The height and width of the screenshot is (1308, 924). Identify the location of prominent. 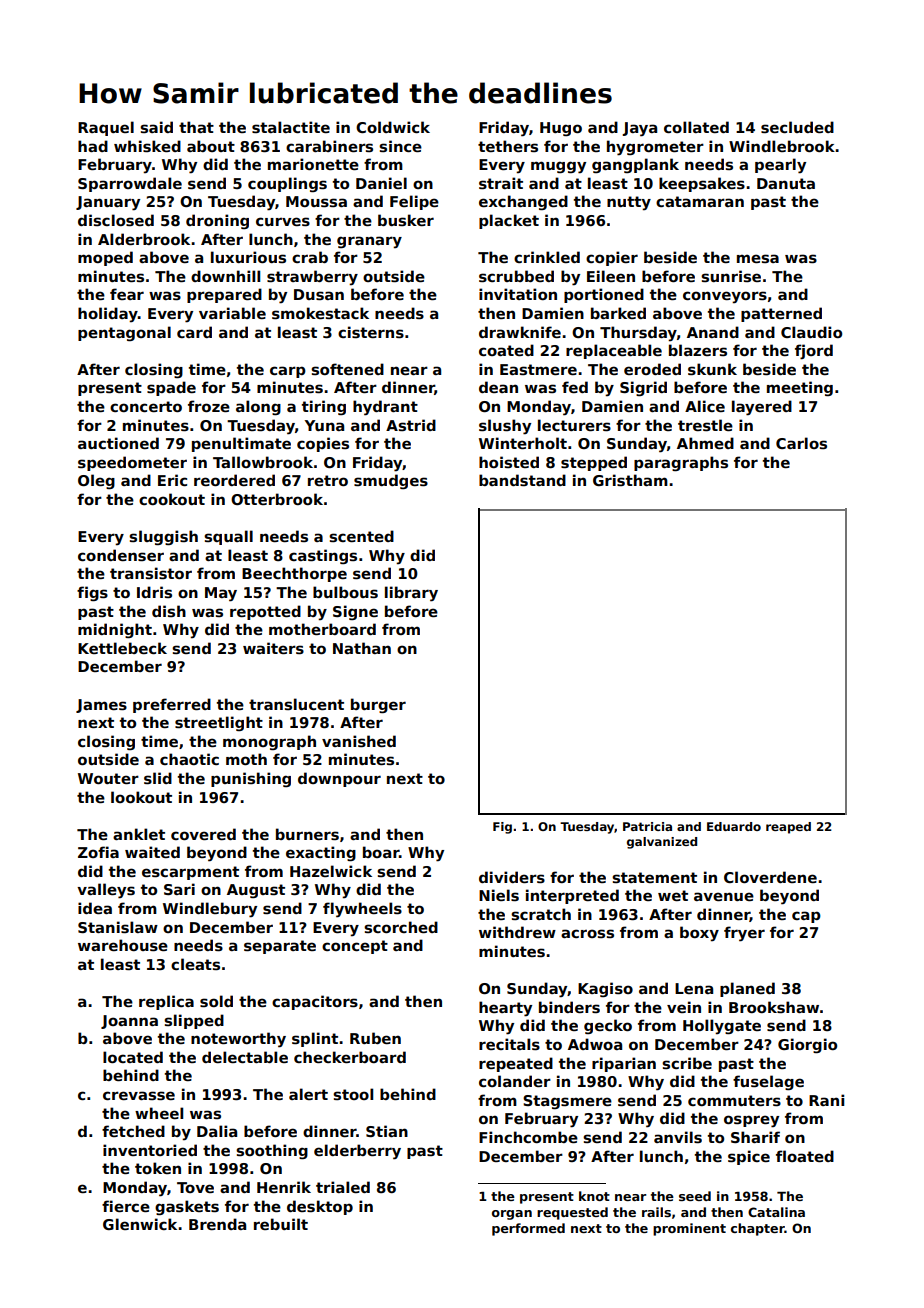
(689, 1229).
